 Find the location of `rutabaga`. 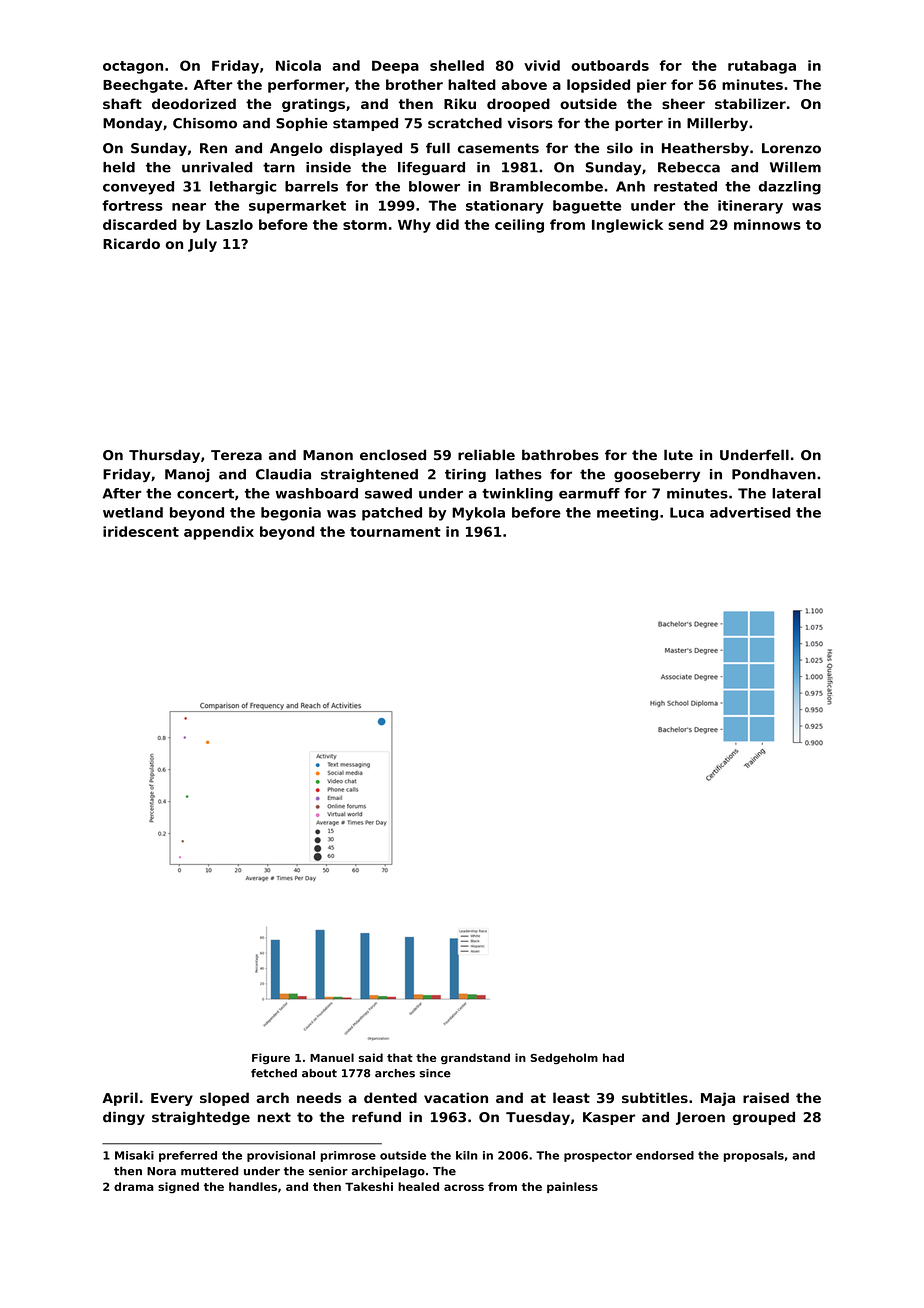

rutabaga is located at coordinates (762, 67).
